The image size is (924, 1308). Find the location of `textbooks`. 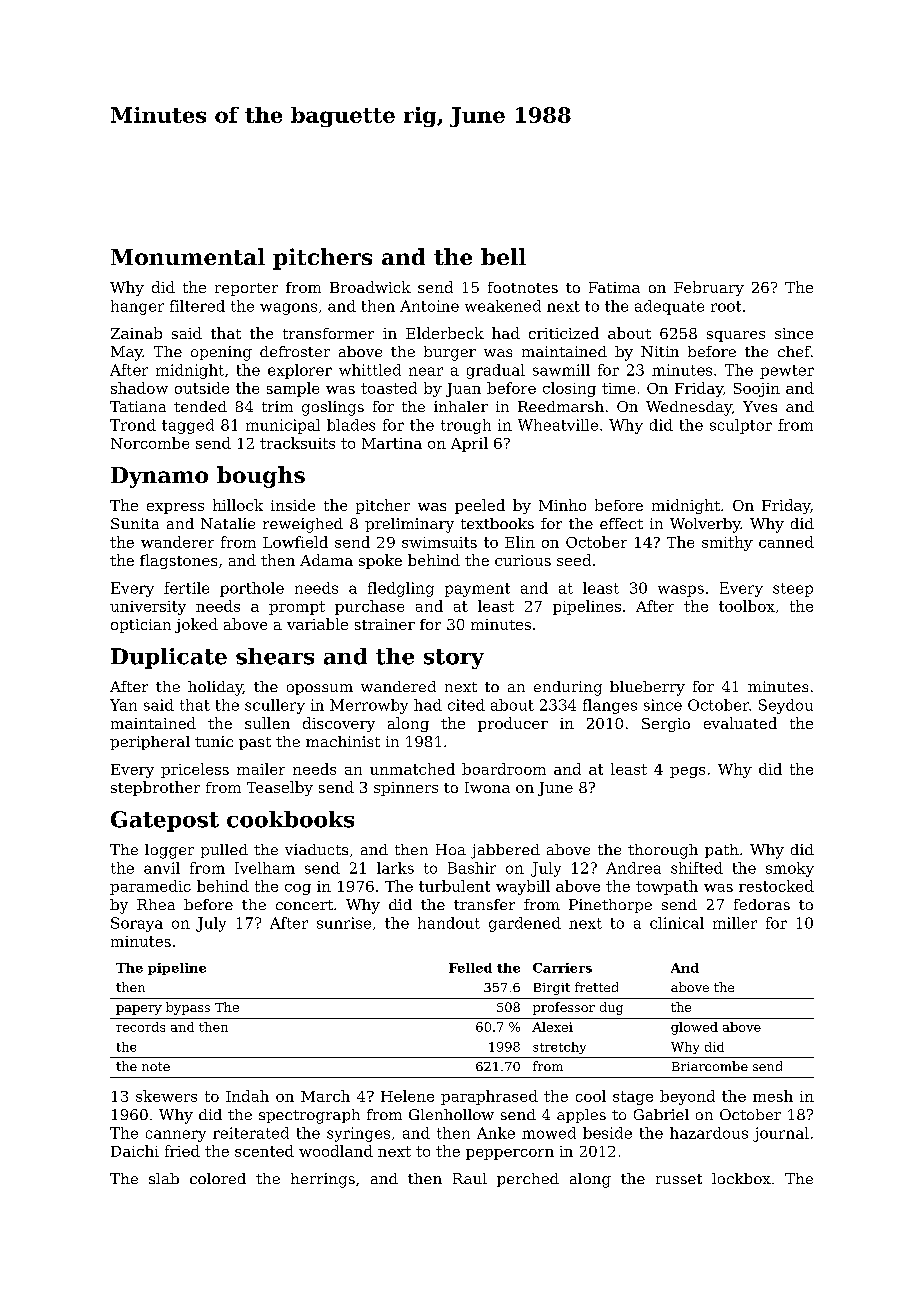

textbooks is located at coordinates (497, 523).
